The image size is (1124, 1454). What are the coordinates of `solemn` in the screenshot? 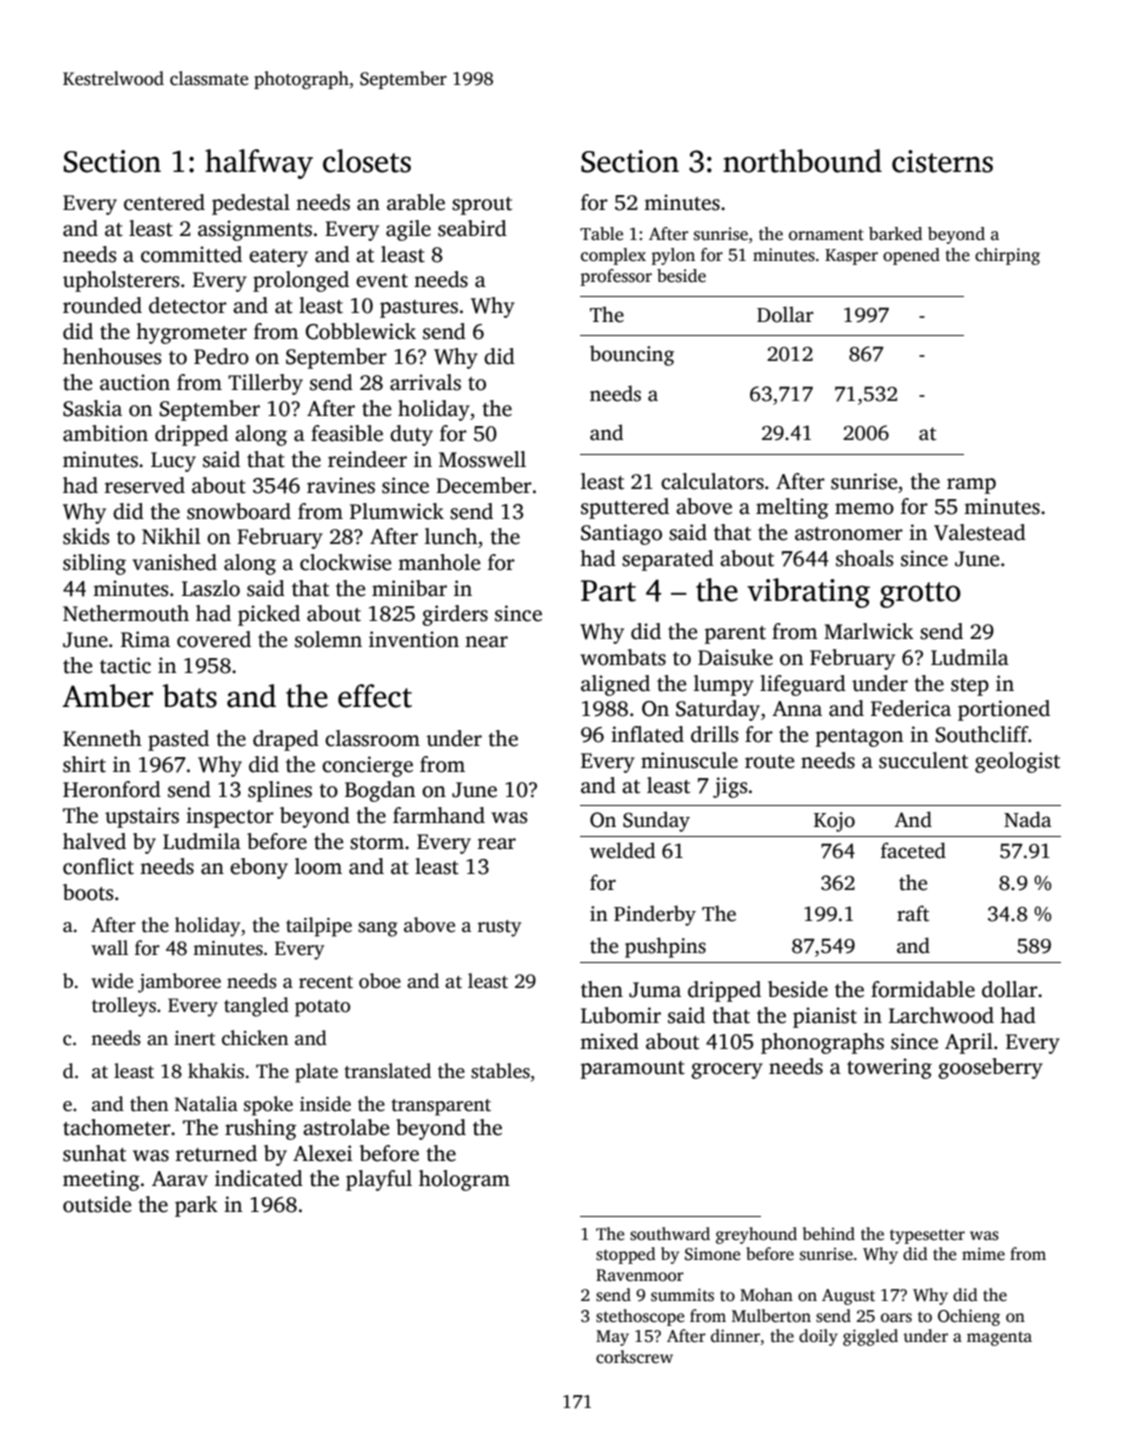 It's located at (328, 639).
